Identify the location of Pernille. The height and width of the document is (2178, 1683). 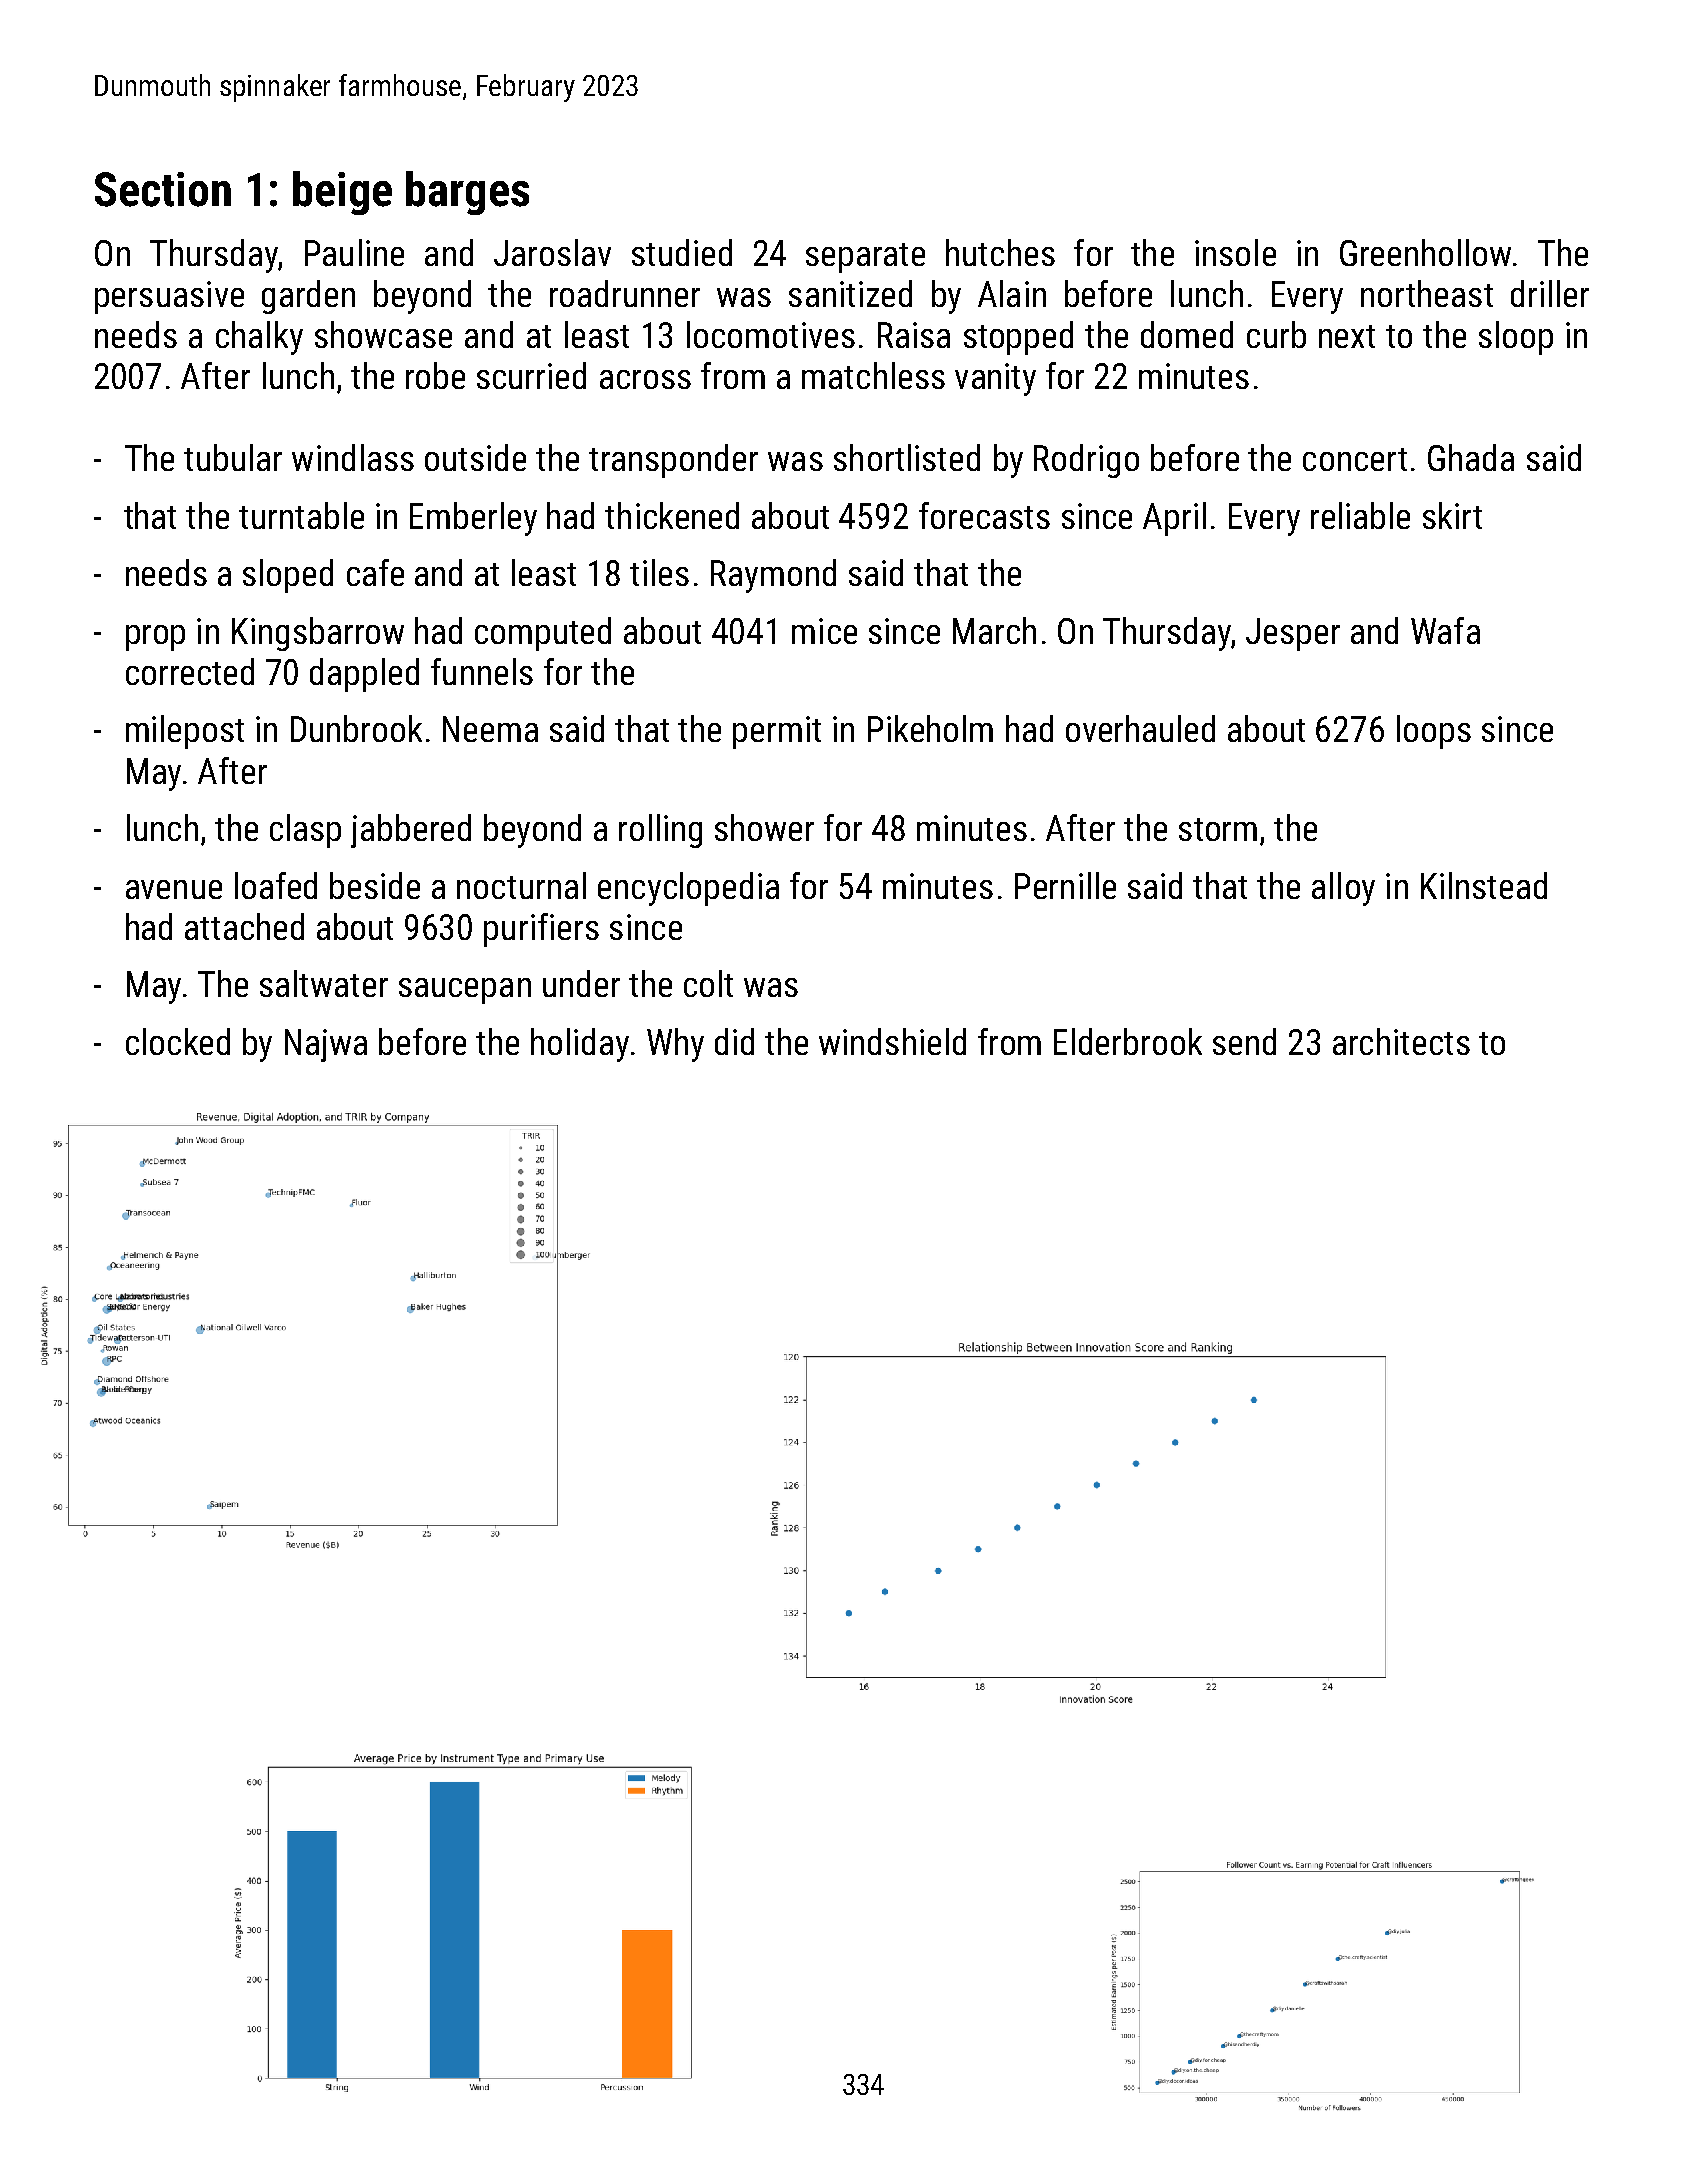
(1065, 885).
